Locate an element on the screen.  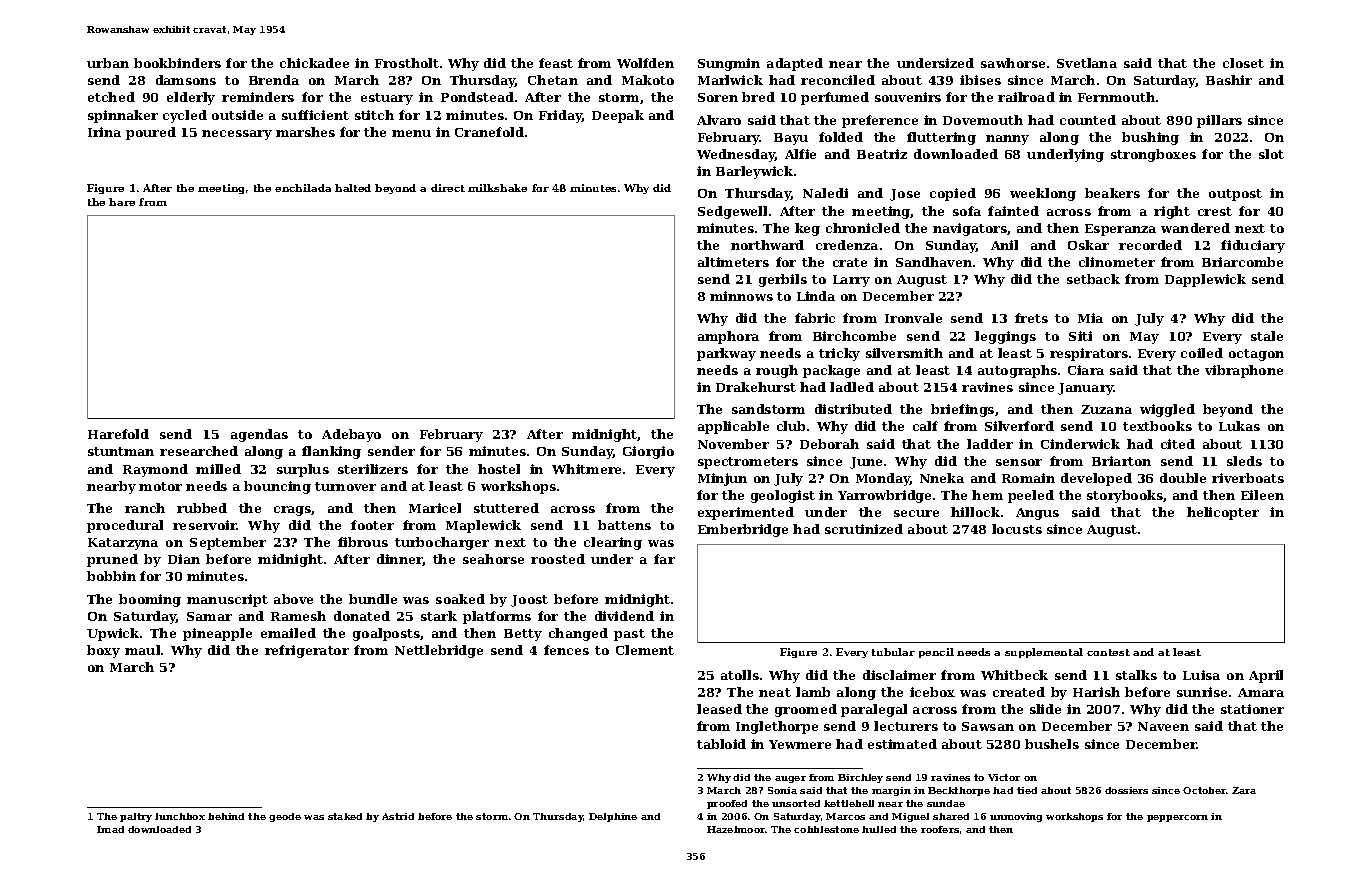
Deborah is located at coordinates (829, 444).
